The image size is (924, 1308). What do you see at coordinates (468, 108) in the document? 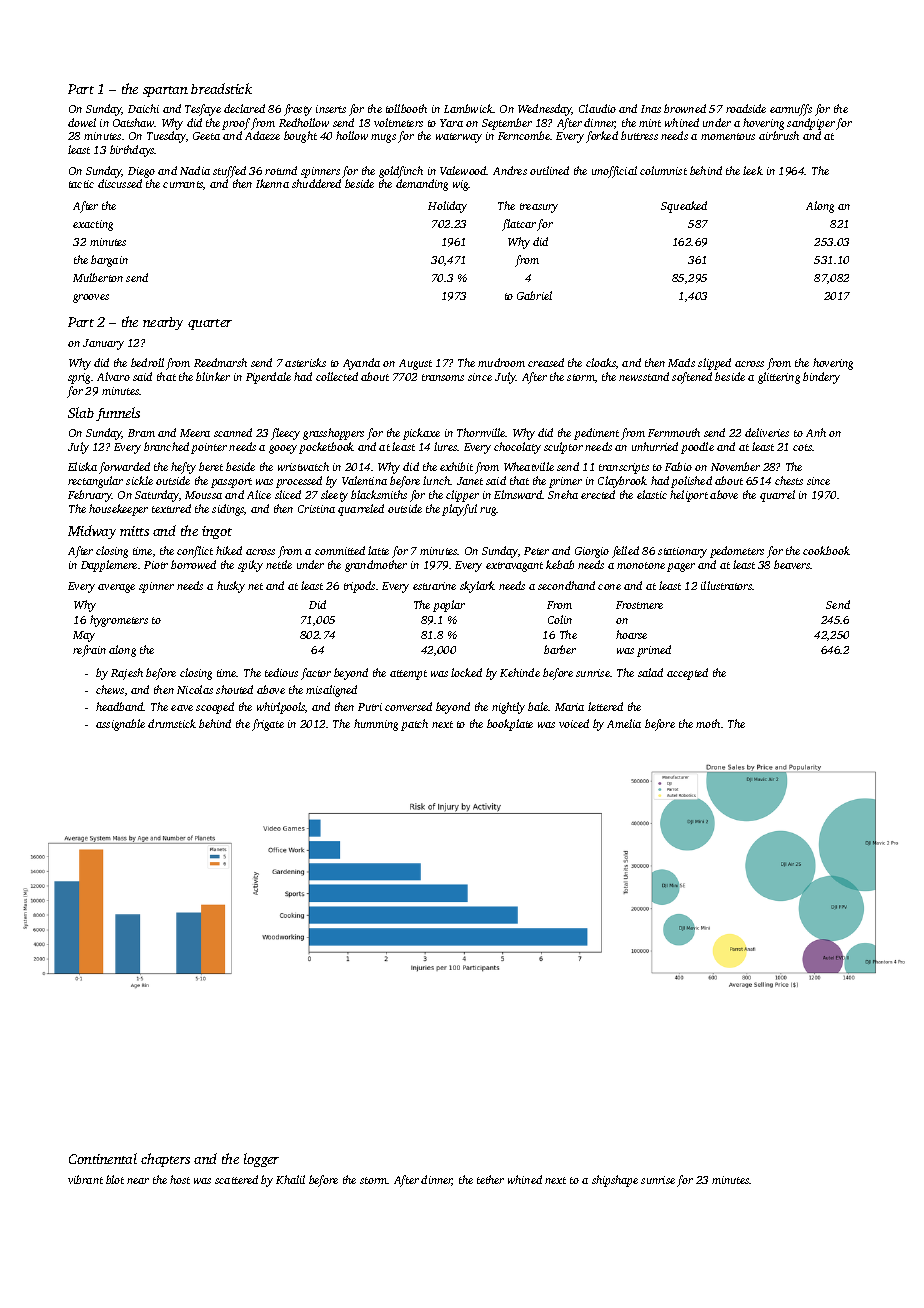
I see `Lambwick` at bounding box center [468, 108].
